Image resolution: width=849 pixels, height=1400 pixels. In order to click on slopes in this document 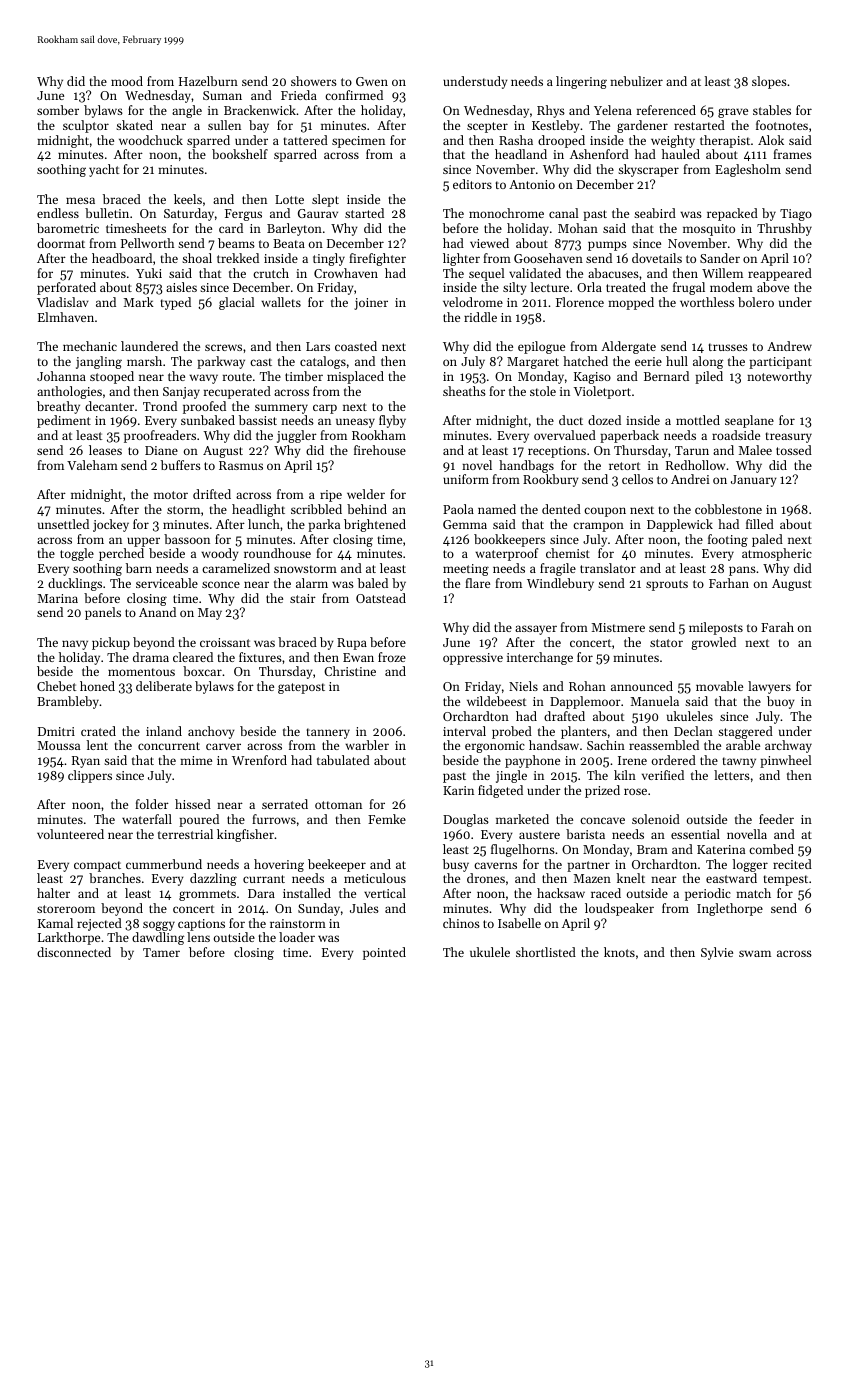, I will do `click(769, 82)`.
